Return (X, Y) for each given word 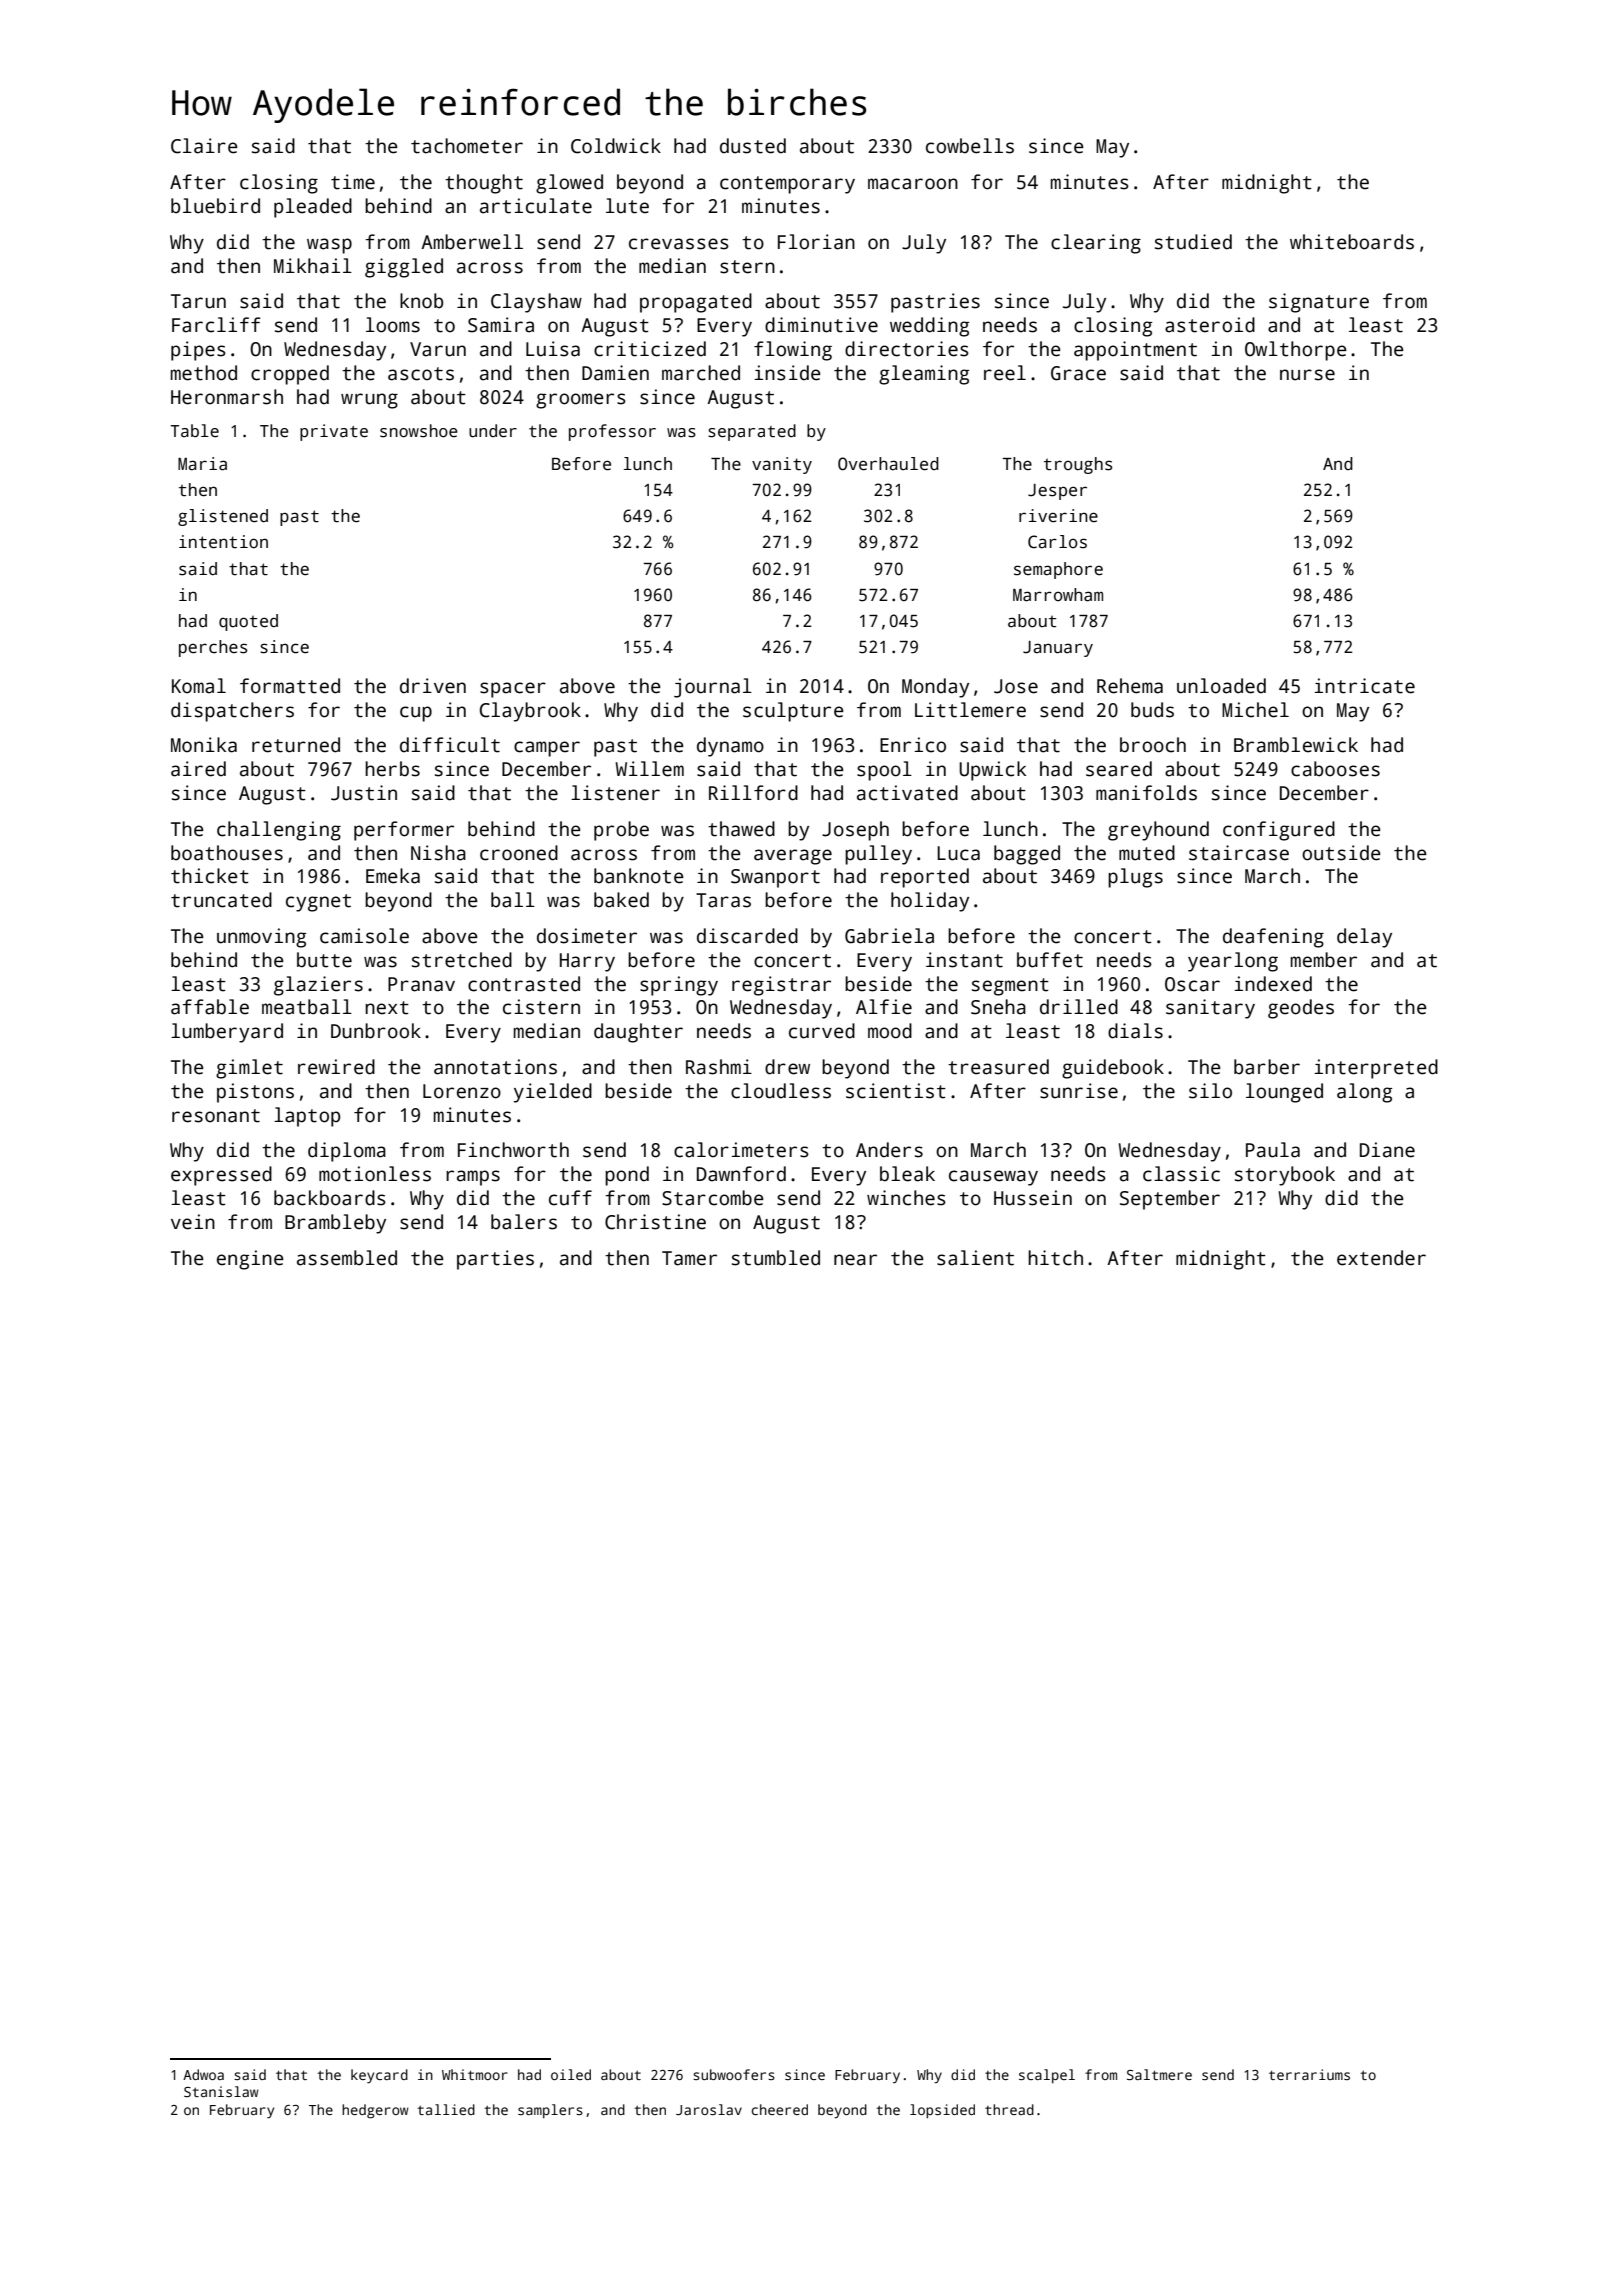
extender (1381, 1258)
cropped (290, 375)
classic (1181, 1174)
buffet (1050, 960)
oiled (571, 2074)
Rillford (753, 793)
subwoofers (734, 2074)
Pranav (421, 984)
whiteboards (1352, 242)
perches (213, 648)
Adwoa (203, 2074)
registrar (781, 986)
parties (495, 1260)
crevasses (679, 244)
